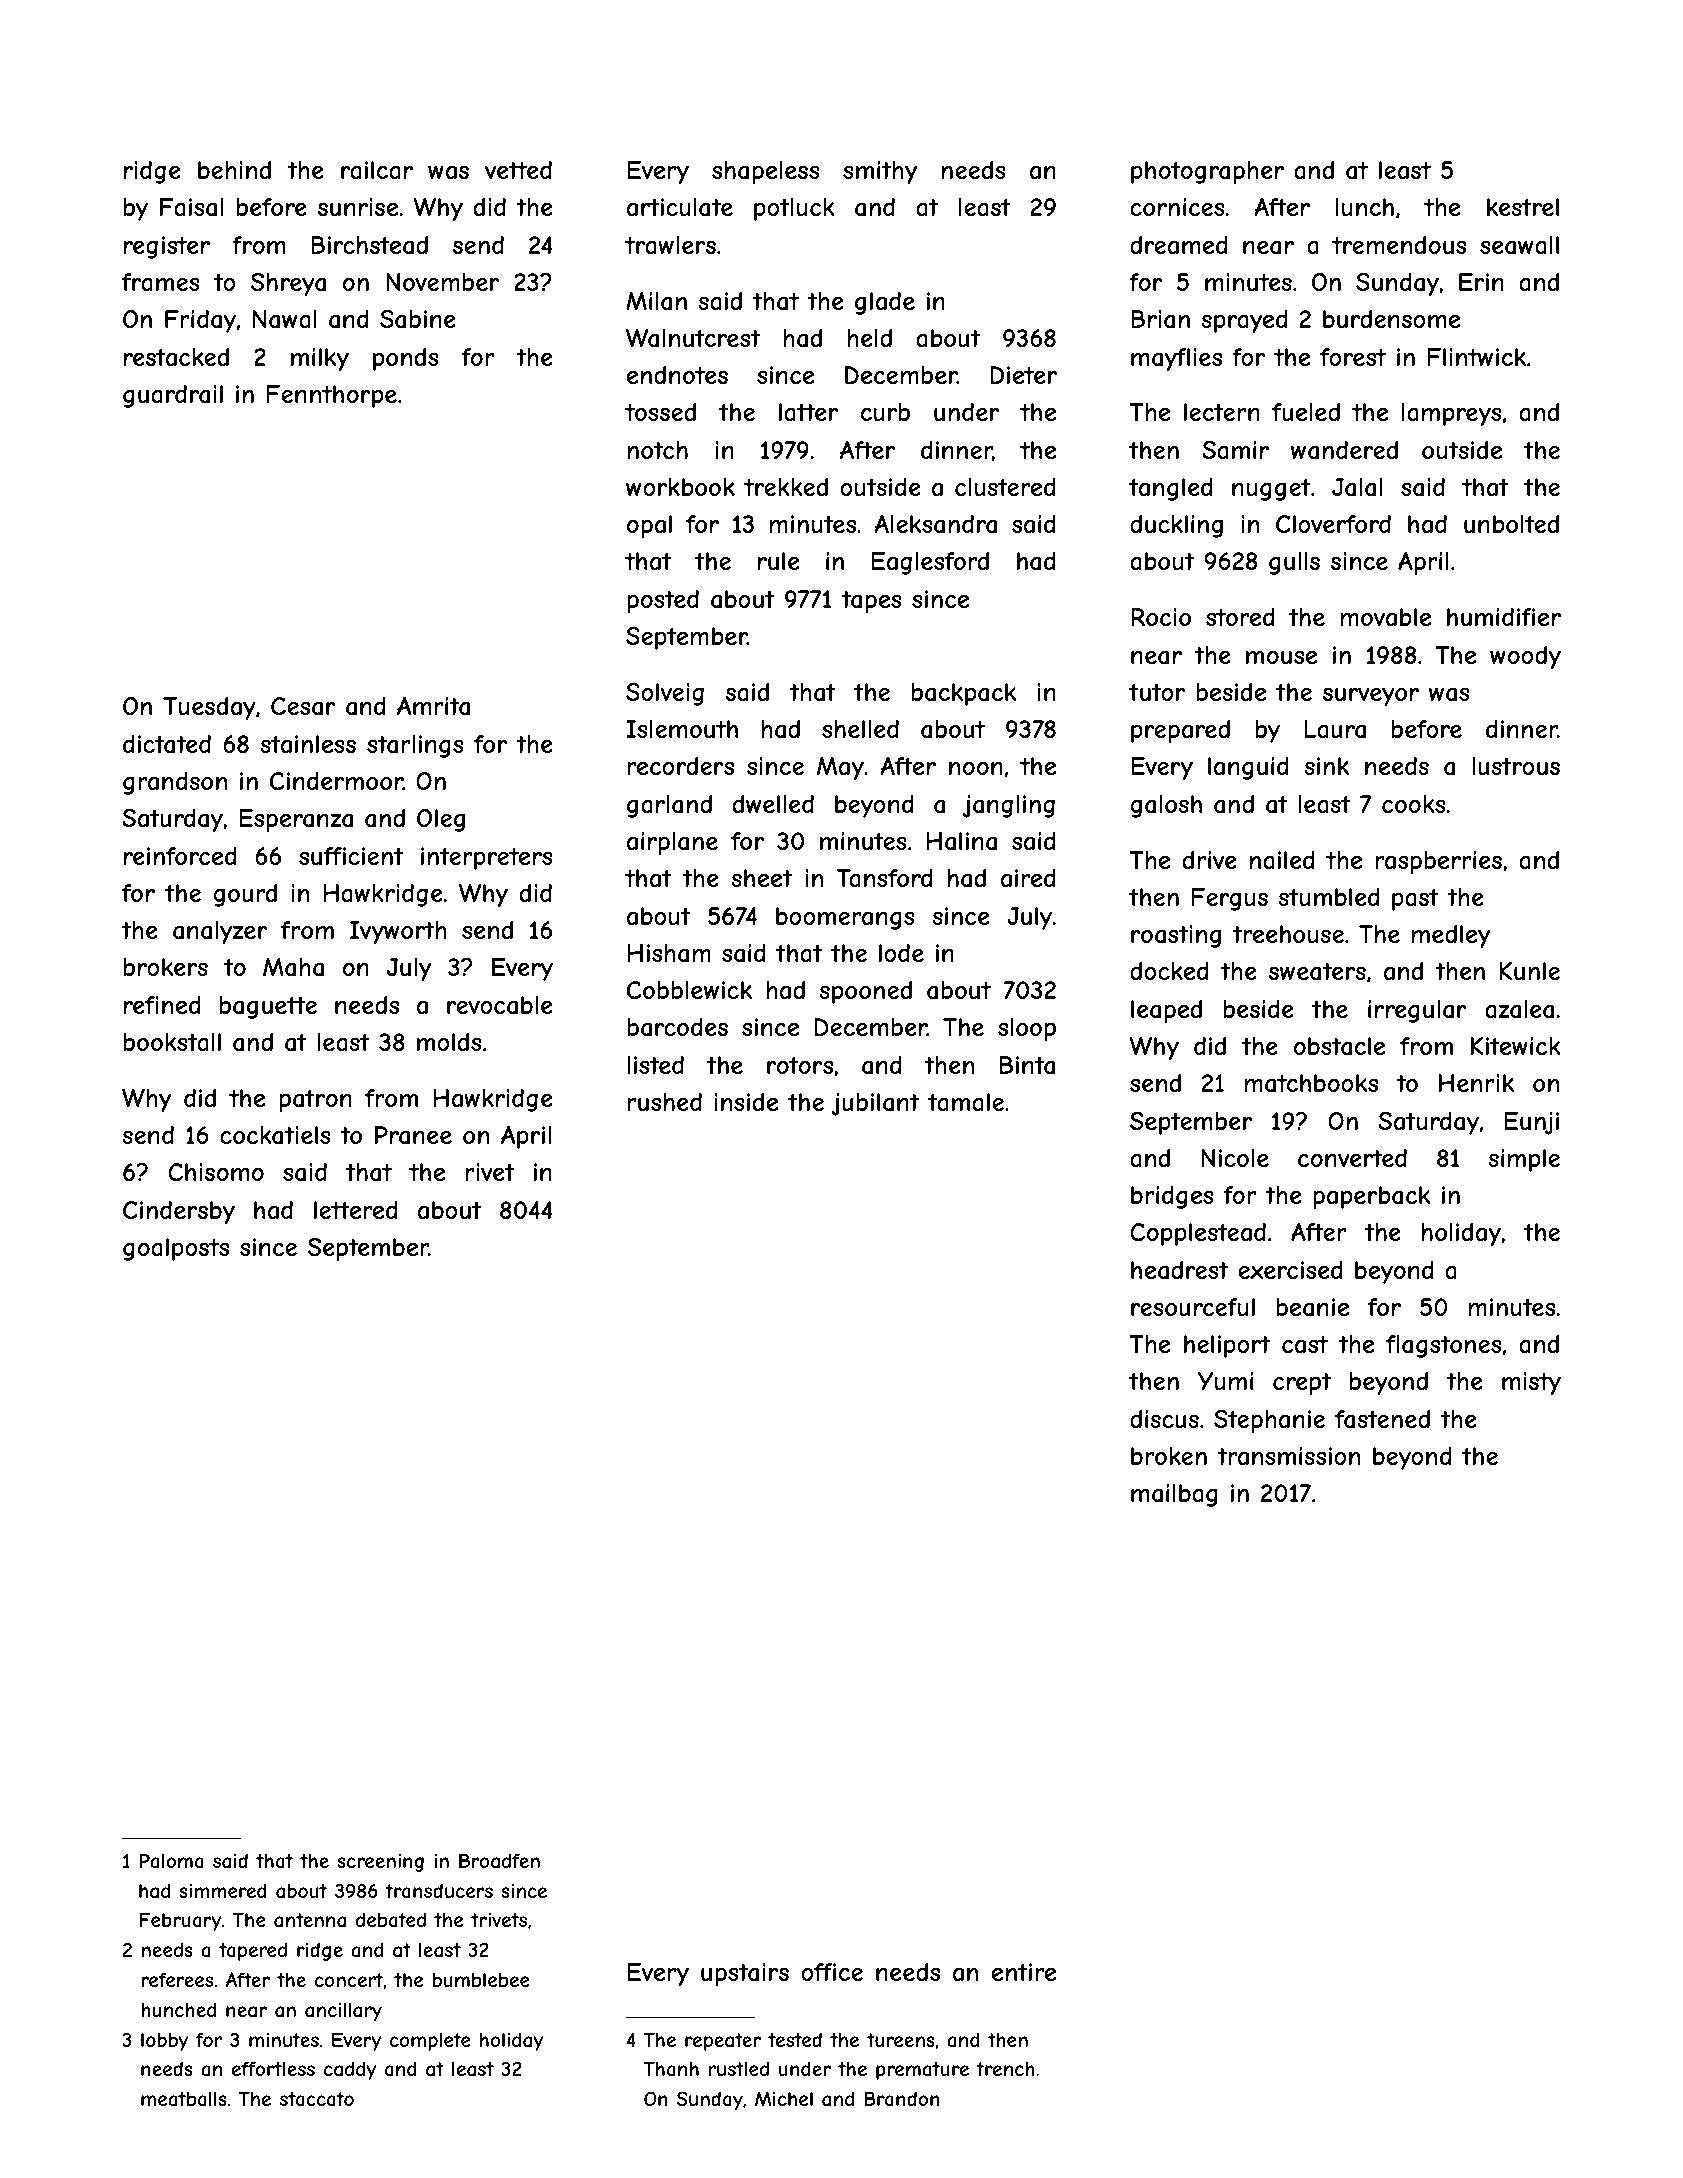 The height and width of the screenshot is (2178, 1683). Describe the element at coordinates (173, 396) in the screenshot. I see `guardrail` at that location.
